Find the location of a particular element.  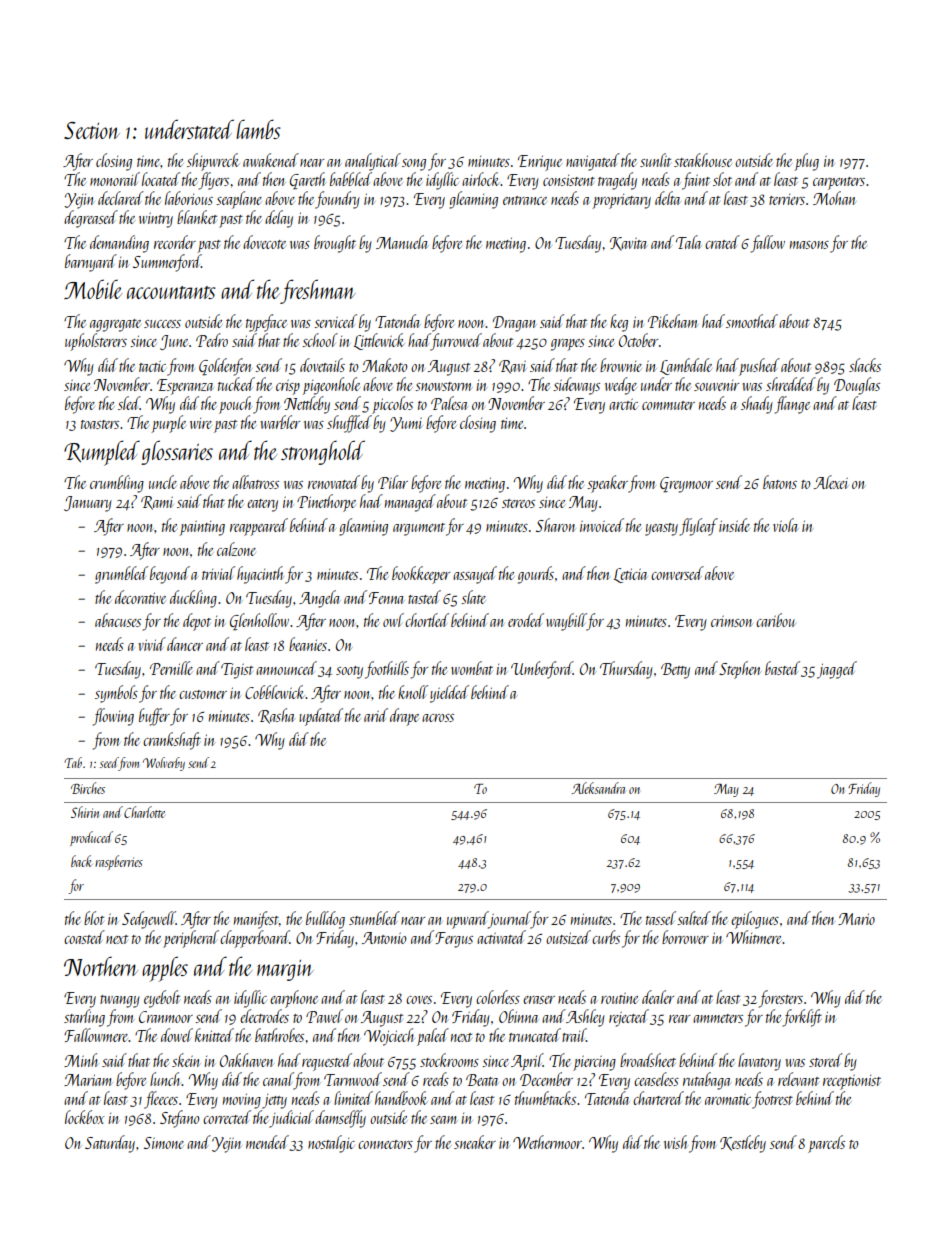

upward is located at coordinates (467, 920).
